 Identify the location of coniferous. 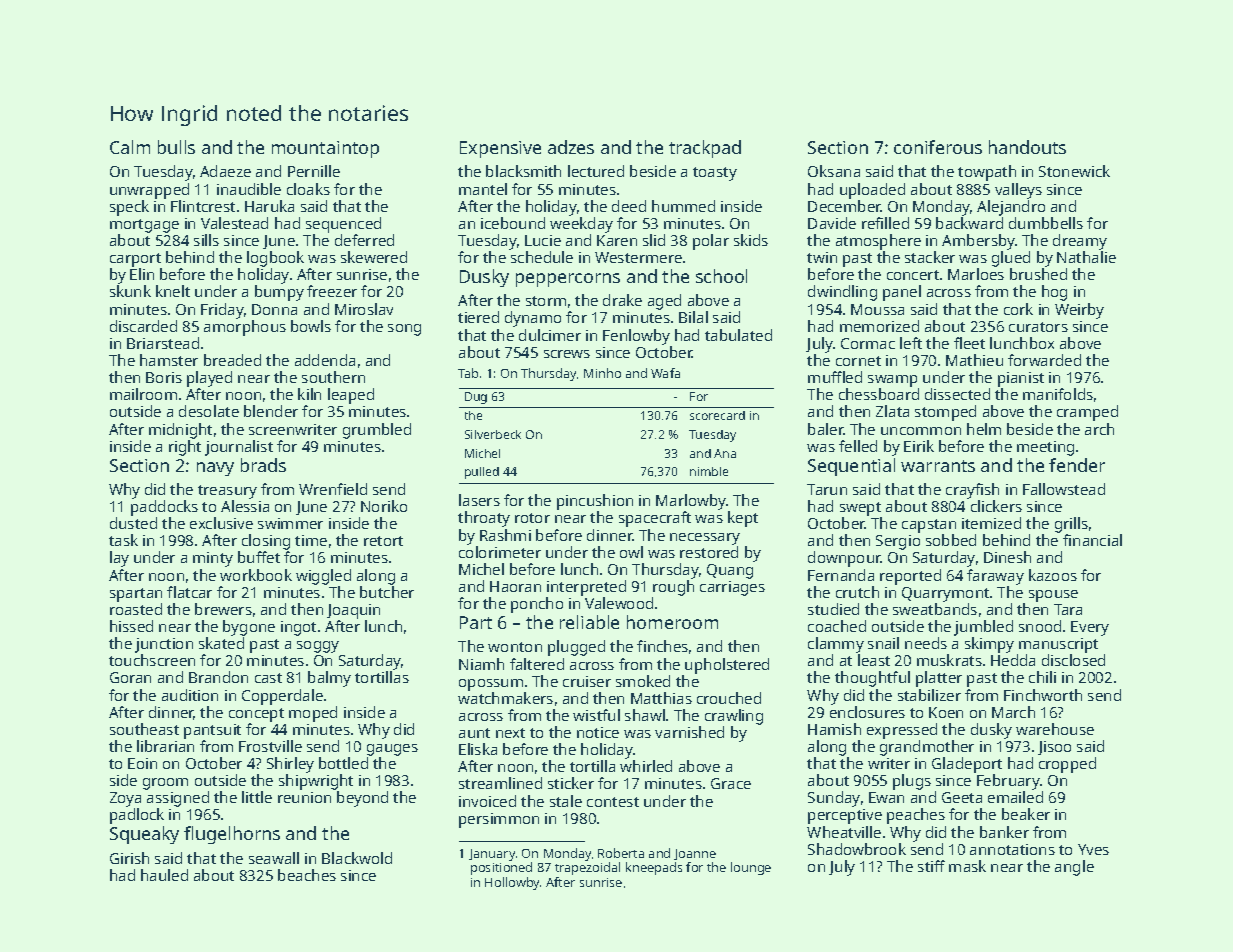
(938, 147).
